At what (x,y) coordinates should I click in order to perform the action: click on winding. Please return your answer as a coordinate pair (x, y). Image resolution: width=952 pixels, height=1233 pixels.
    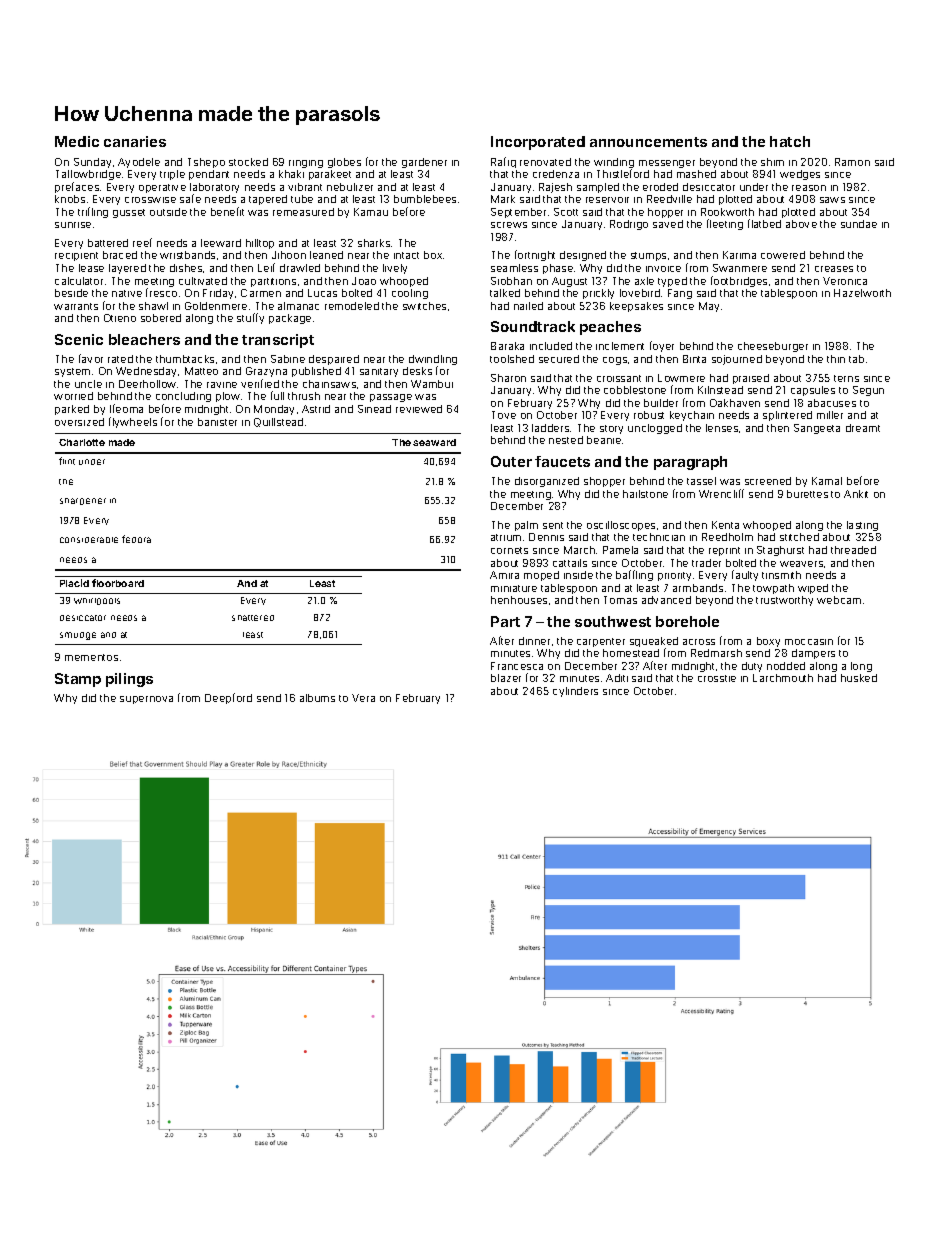
    Looking at the image, I should click on (614, 163).
